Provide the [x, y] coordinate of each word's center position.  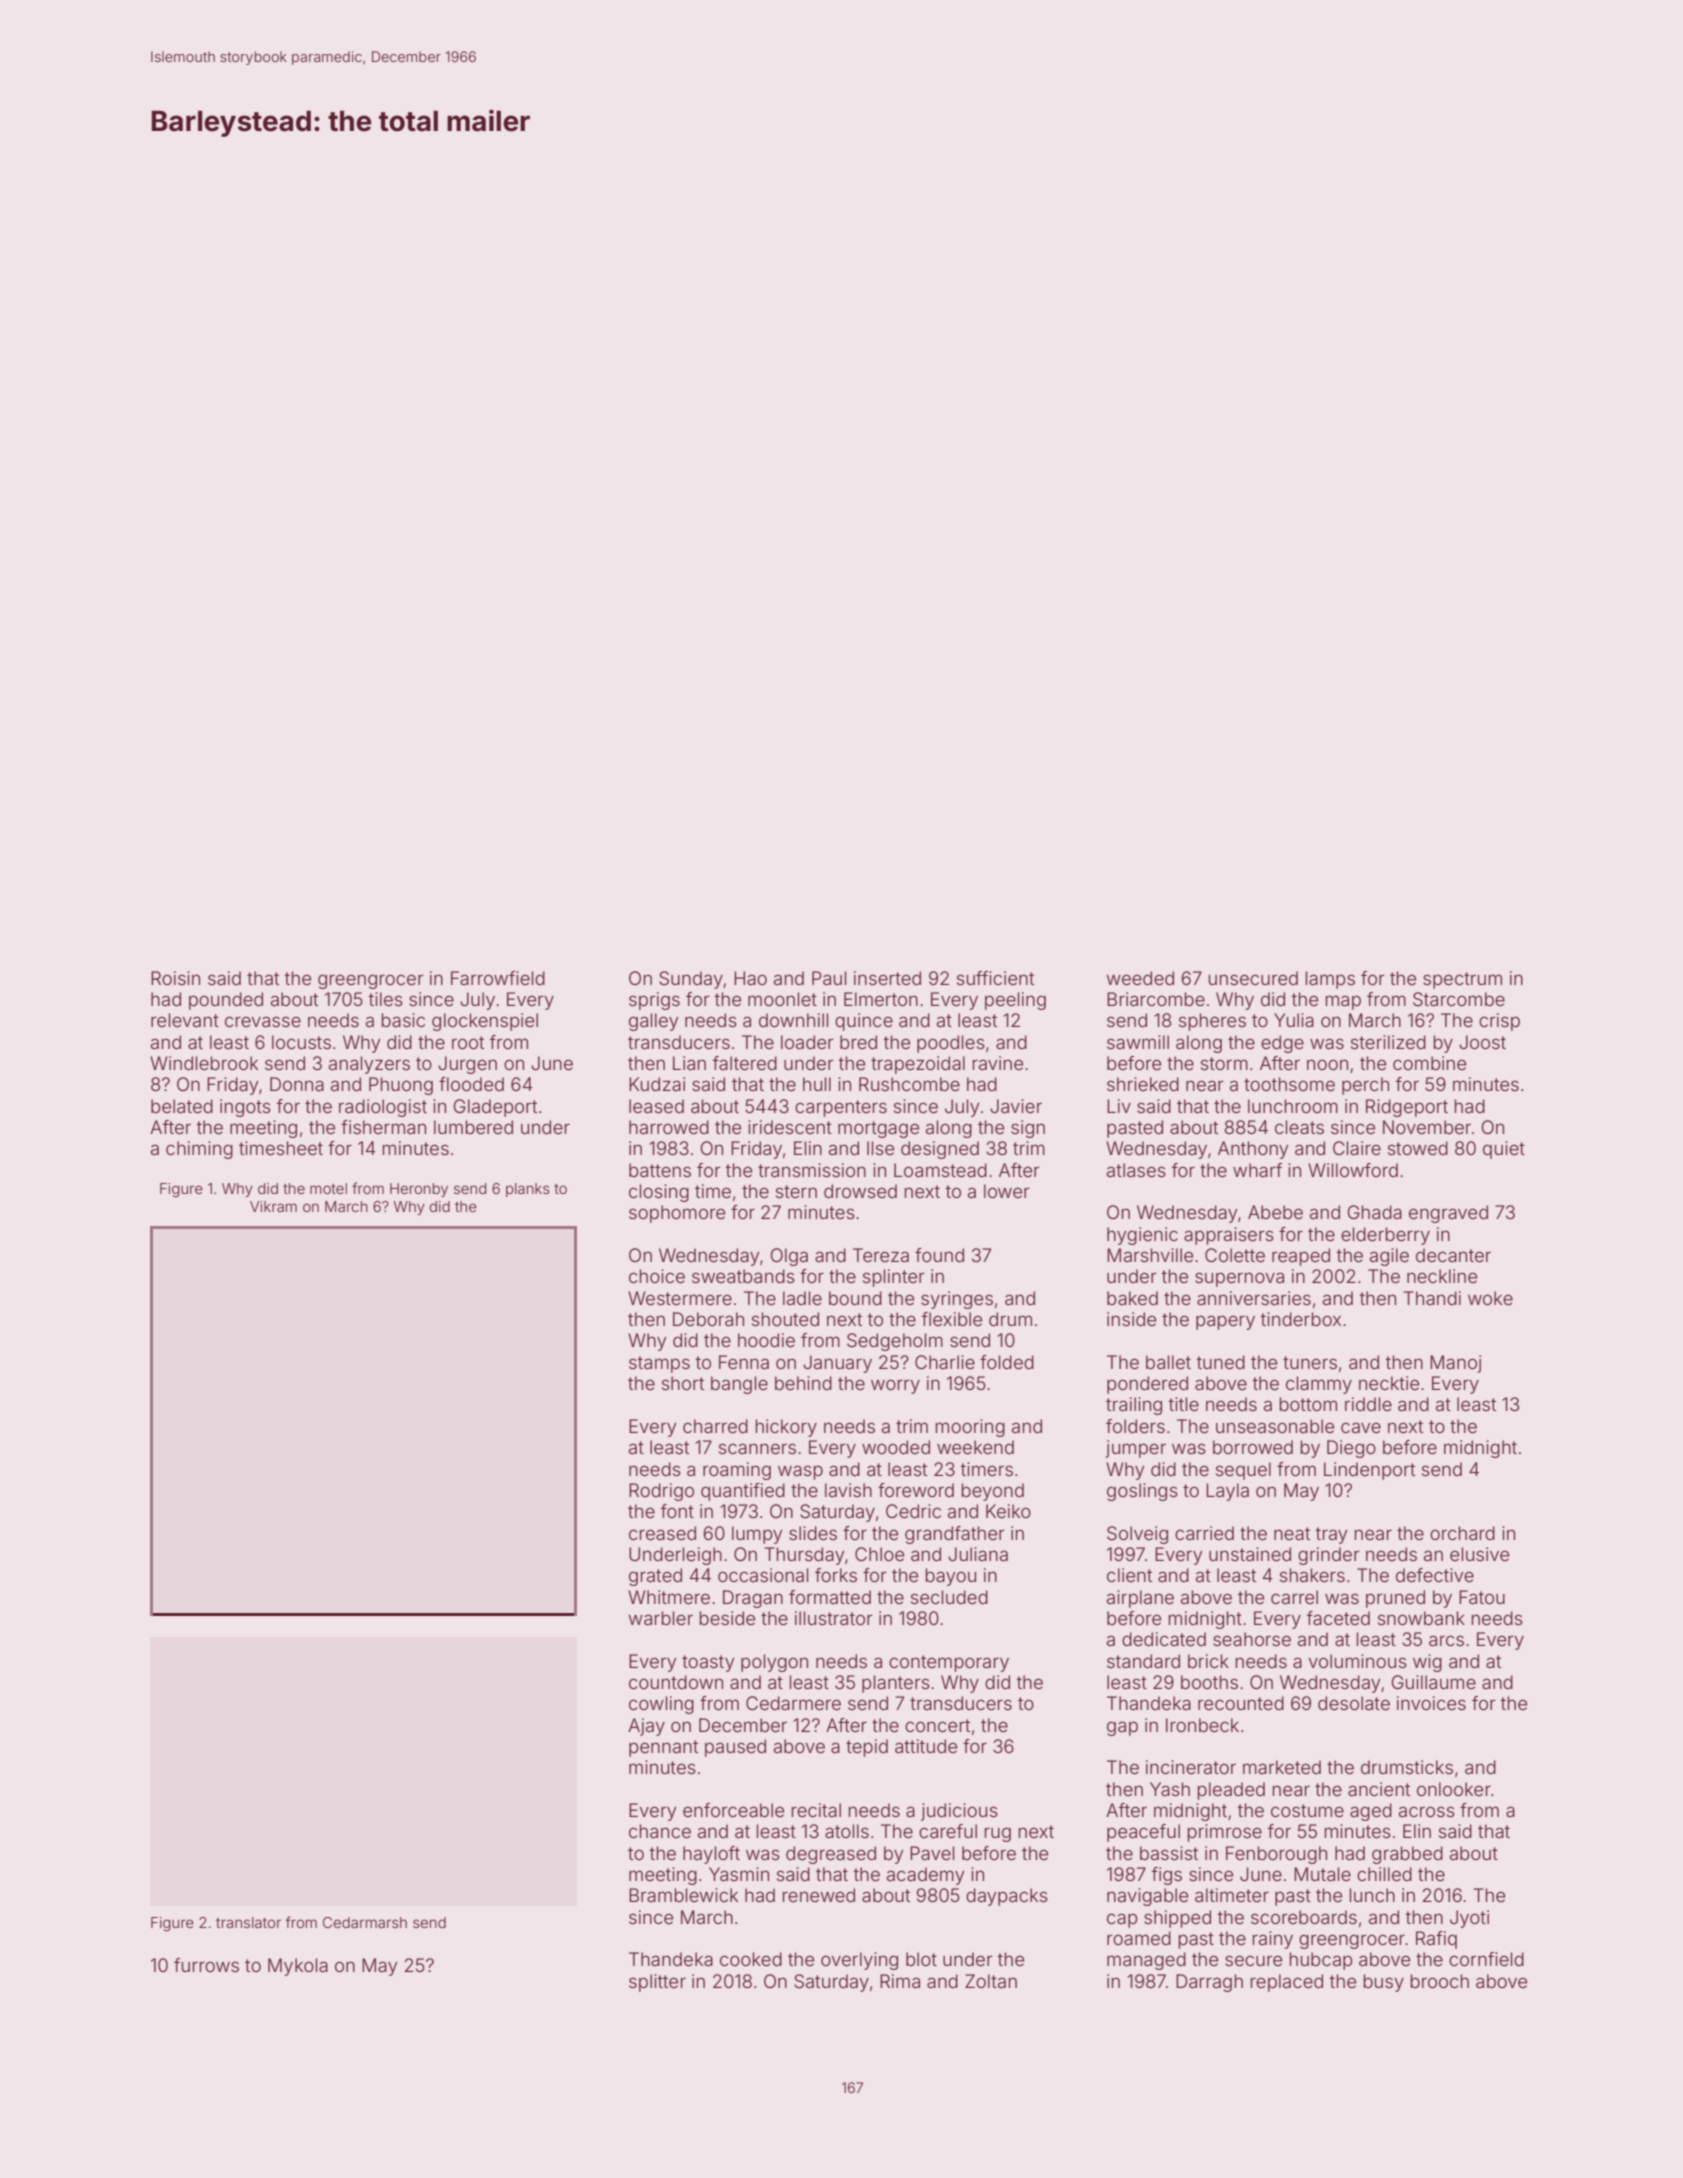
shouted [785, 1319]
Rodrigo [661, 1492]
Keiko [1008, 1511]
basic [403, 1020]
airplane [1140, 1599]
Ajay [646, 1727]
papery [1225, 1323]
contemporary [949, 1663]
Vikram [273, 1206]
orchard [1462, 1533]
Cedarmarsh [365, 1922]
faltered [744, 1063]
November [1427, 1127]
